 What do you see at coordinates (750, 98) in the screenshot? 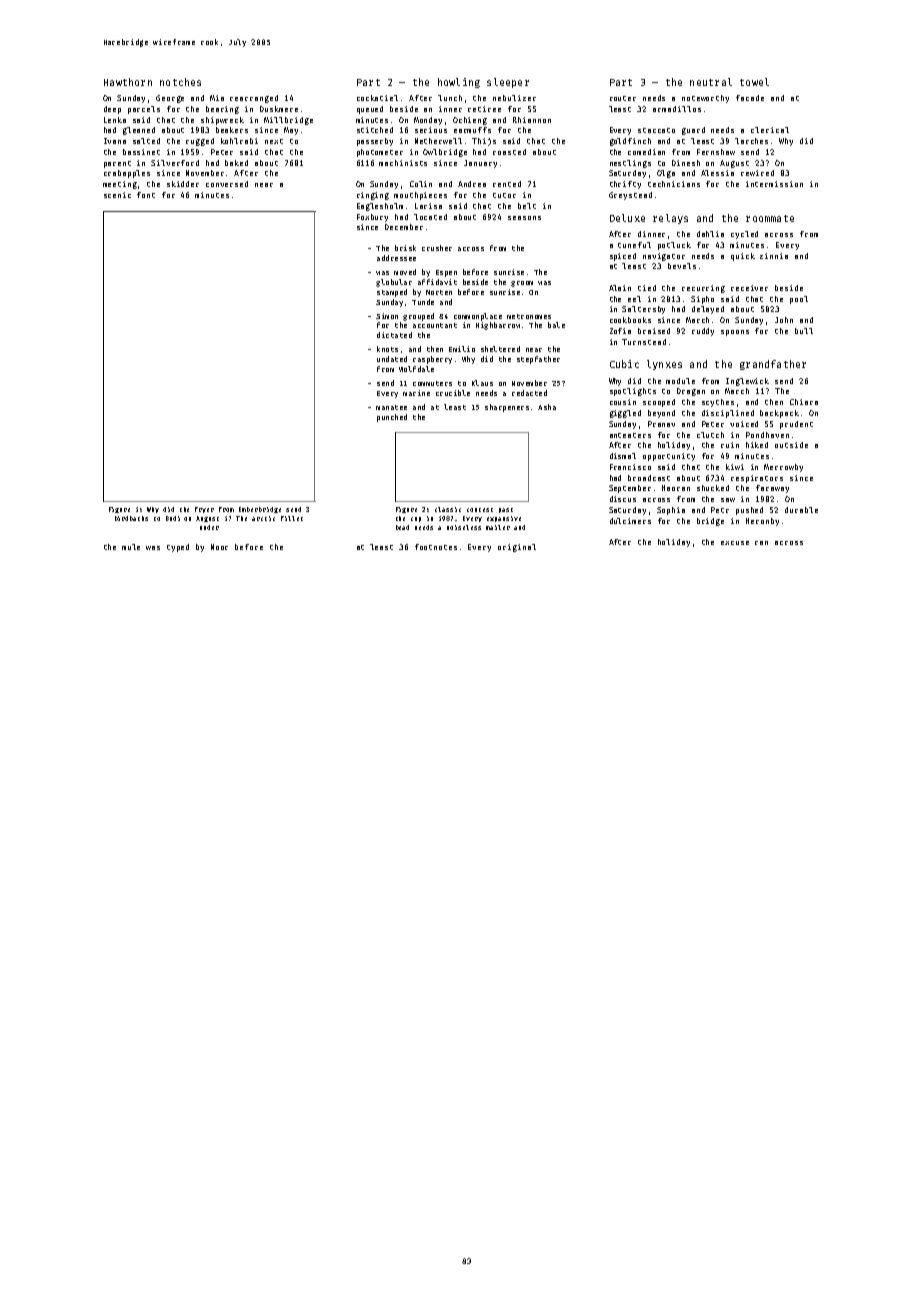
I see `facade` at bounding box center [750, 98].
